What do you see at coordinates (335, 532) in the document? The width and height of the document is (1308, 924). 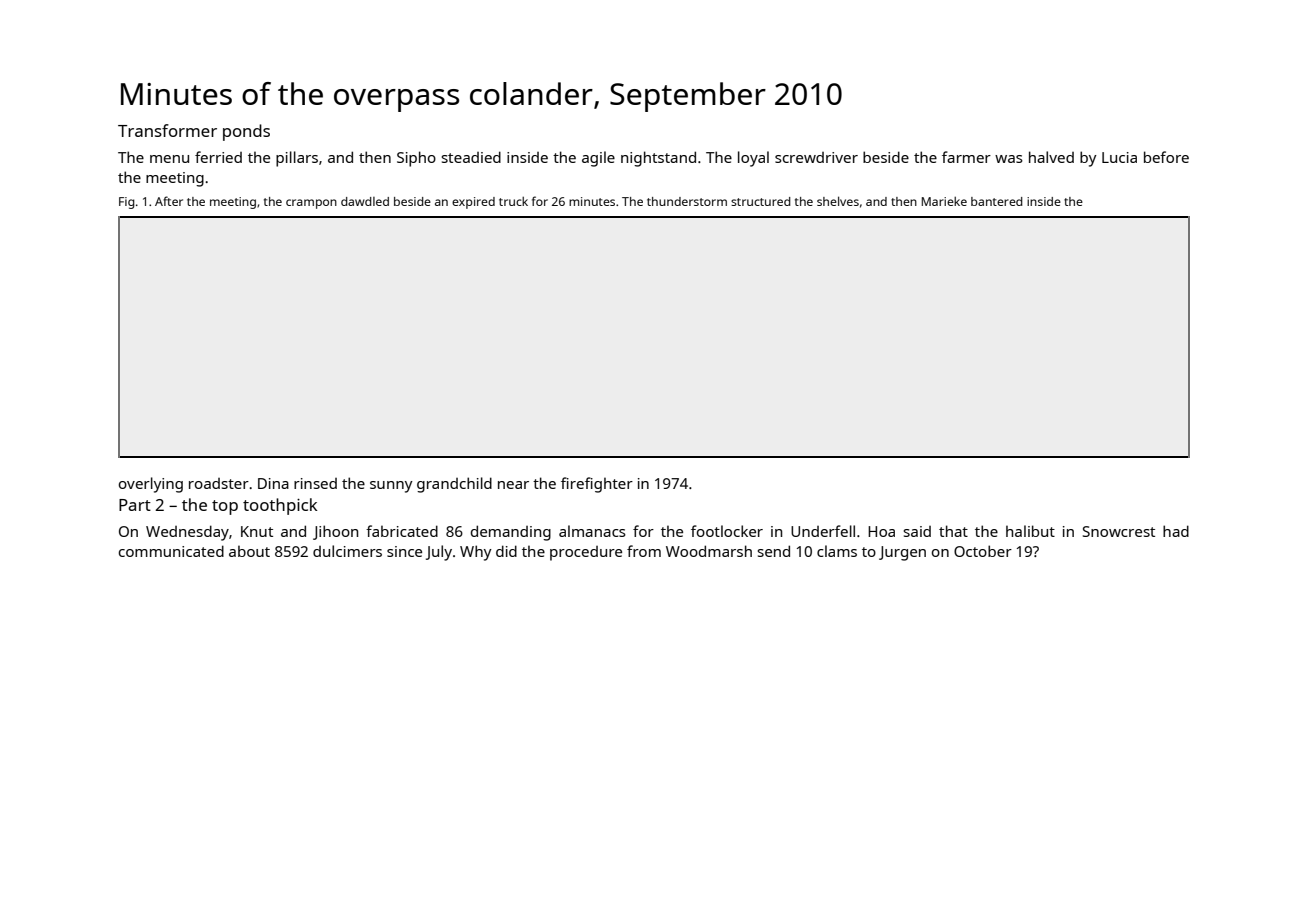 I see `Jihoon` at bounding box center [335, 532].
